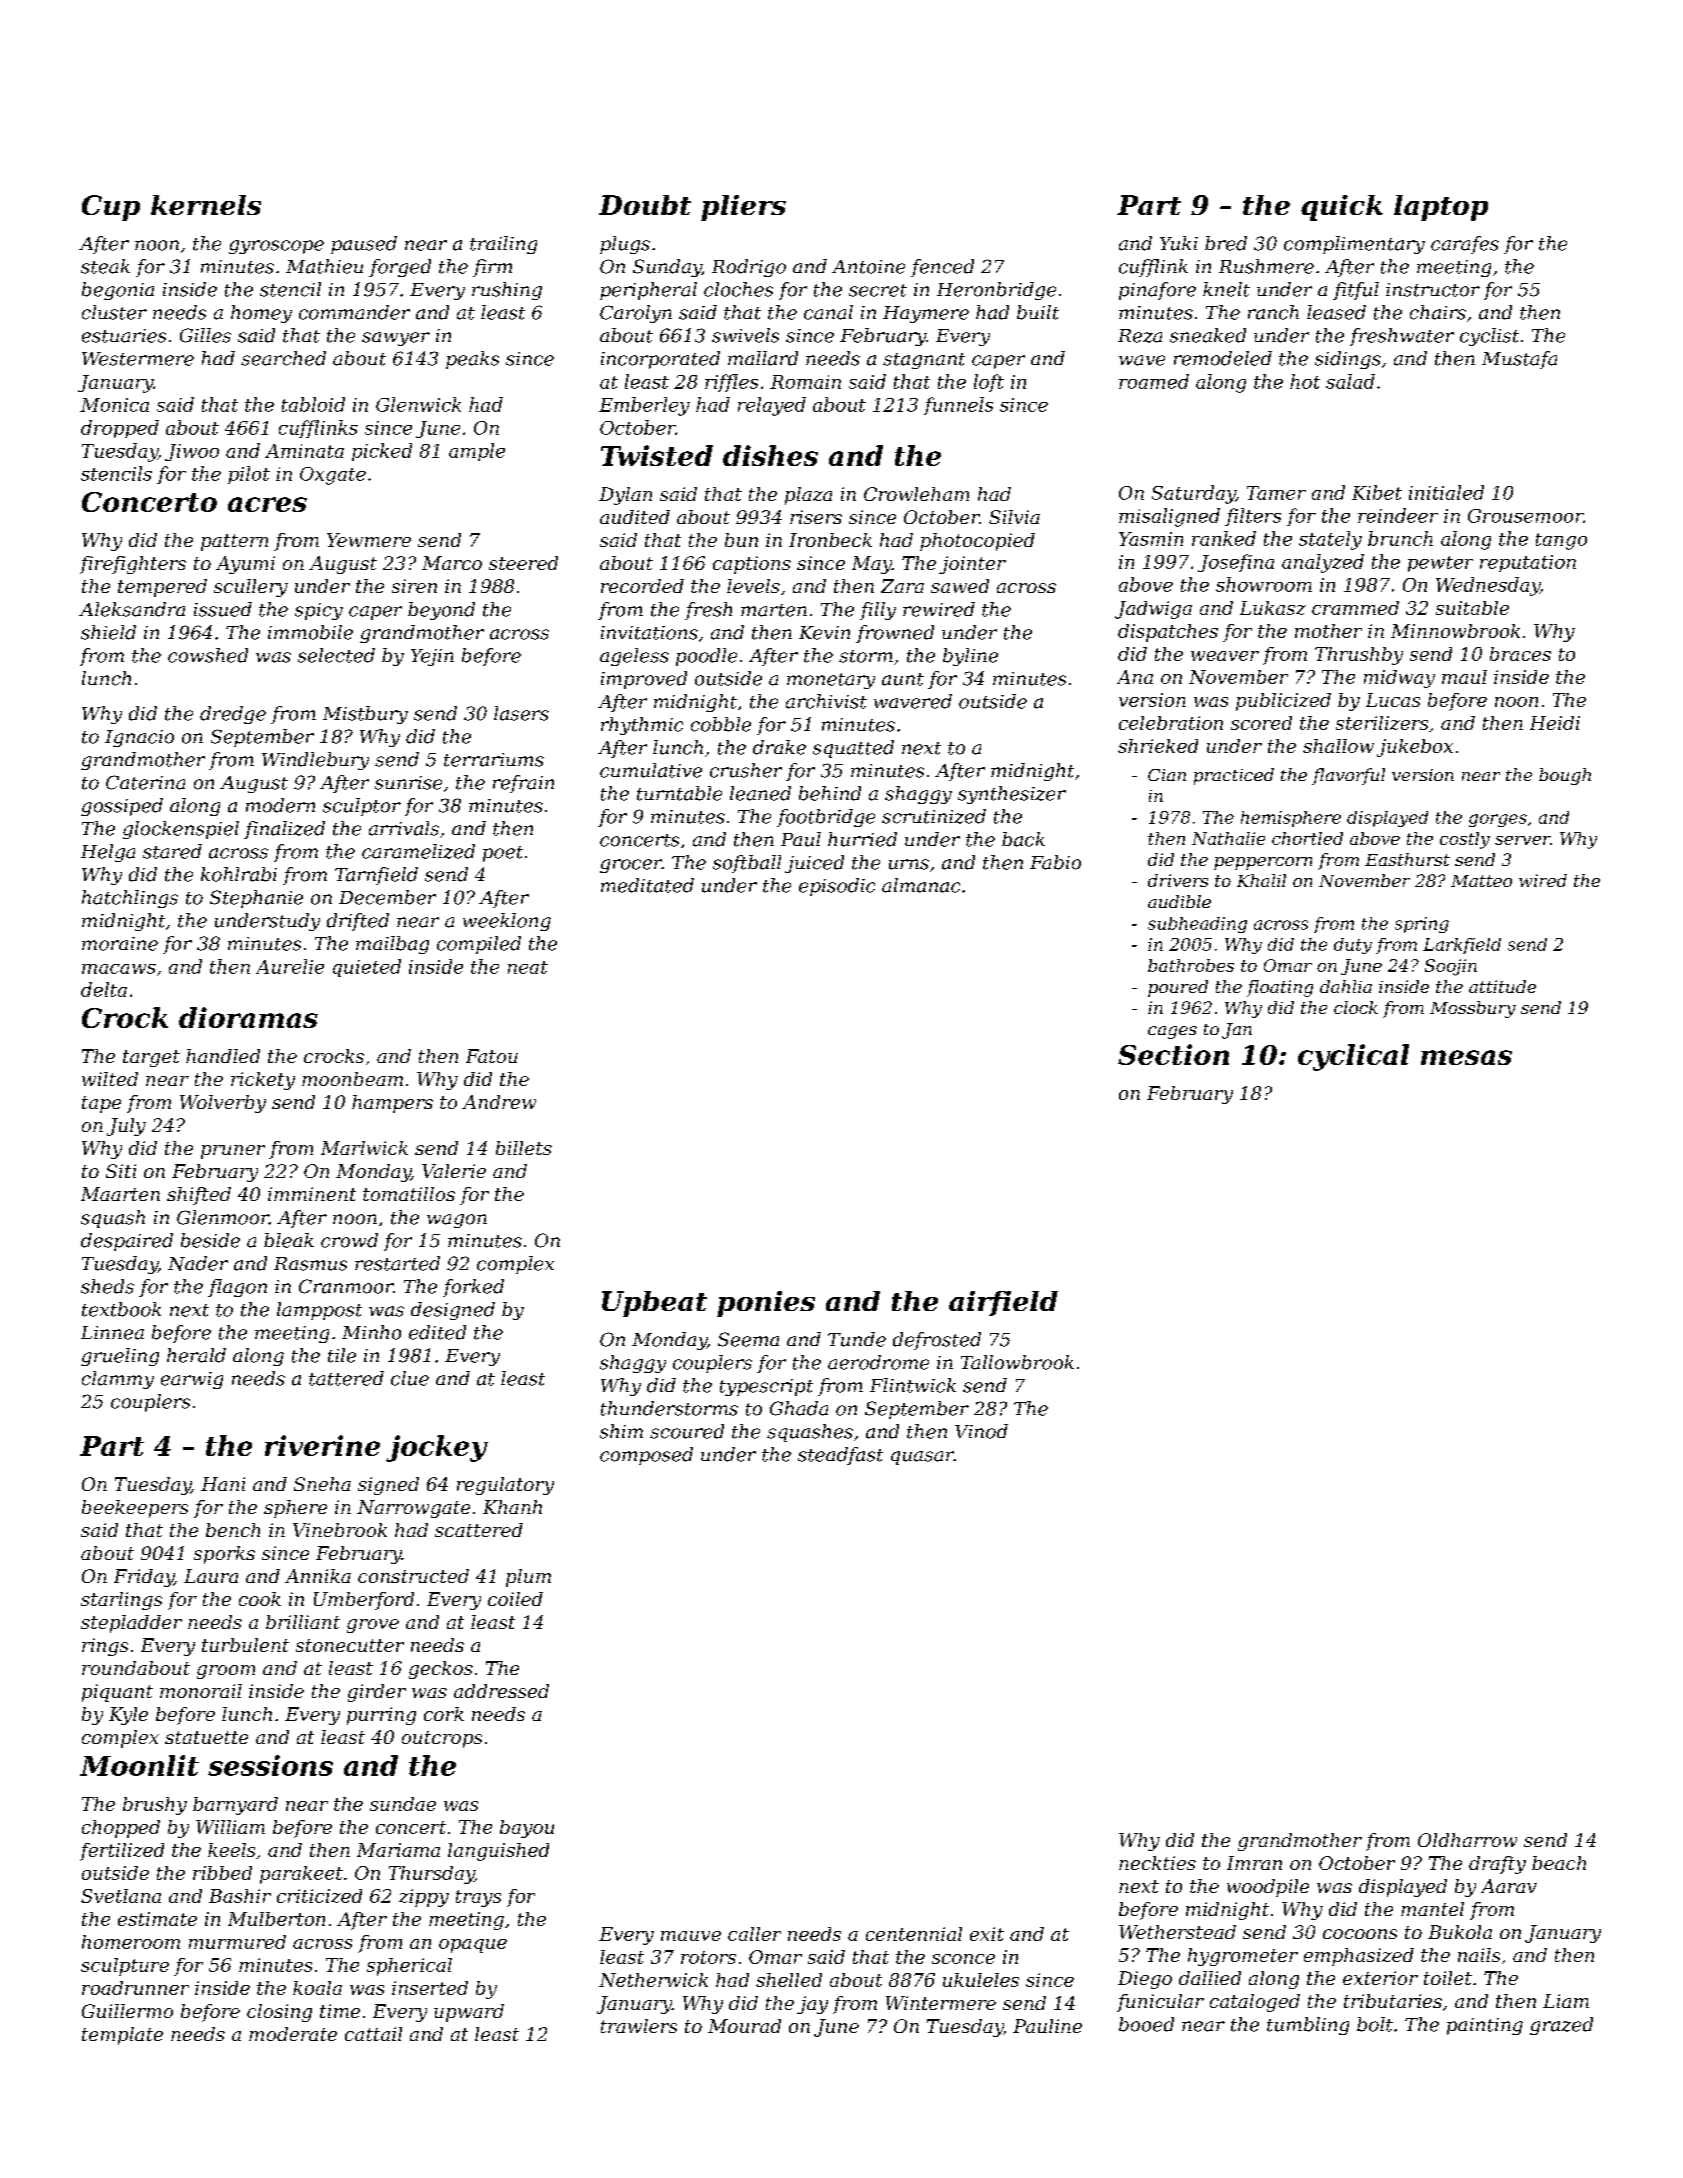 The width and height of the image is (1683, 2178). I want to click on terrariums, so click(494, 760).
